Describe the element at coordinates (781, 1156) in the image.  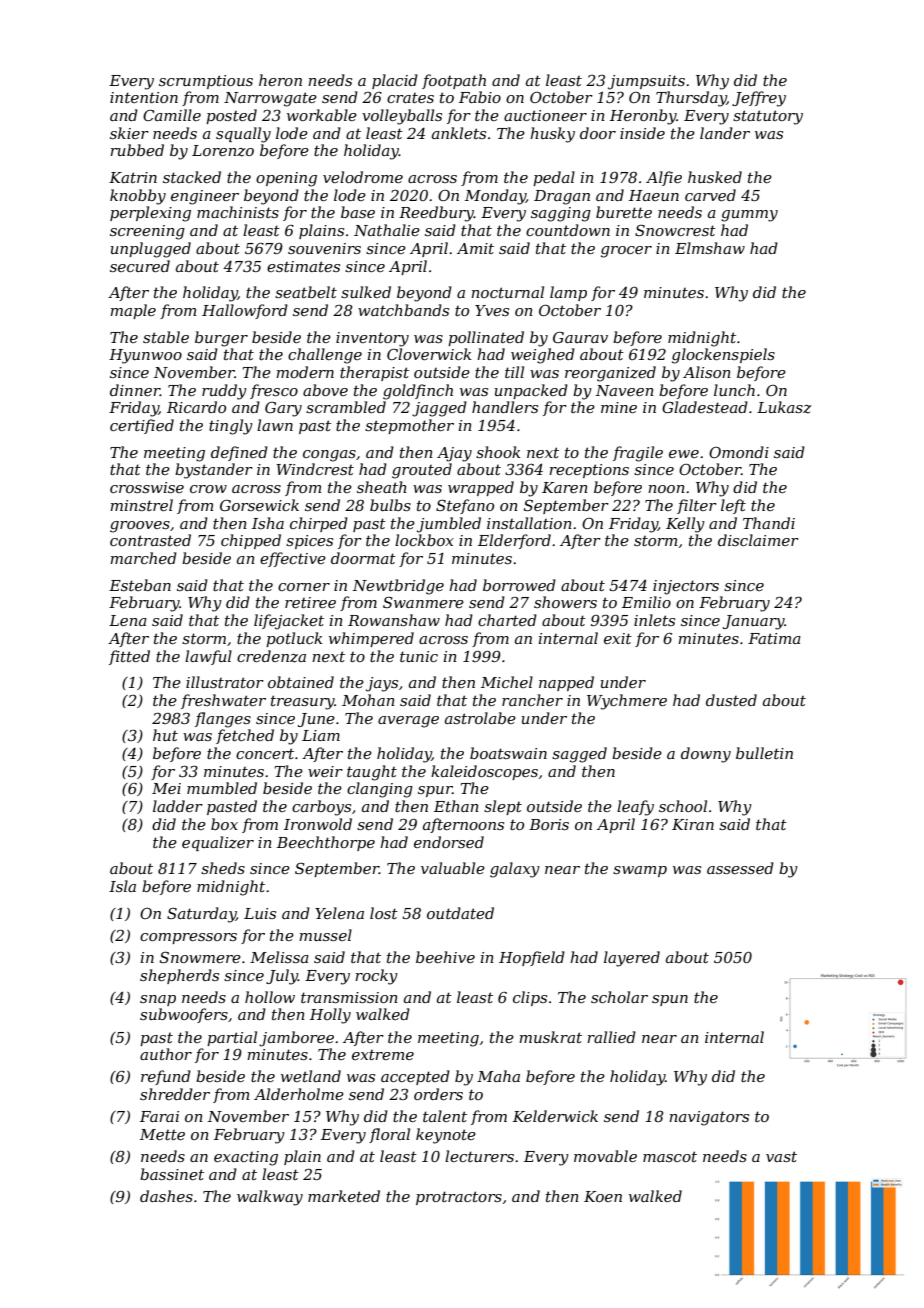
I see `vast` at that location.
